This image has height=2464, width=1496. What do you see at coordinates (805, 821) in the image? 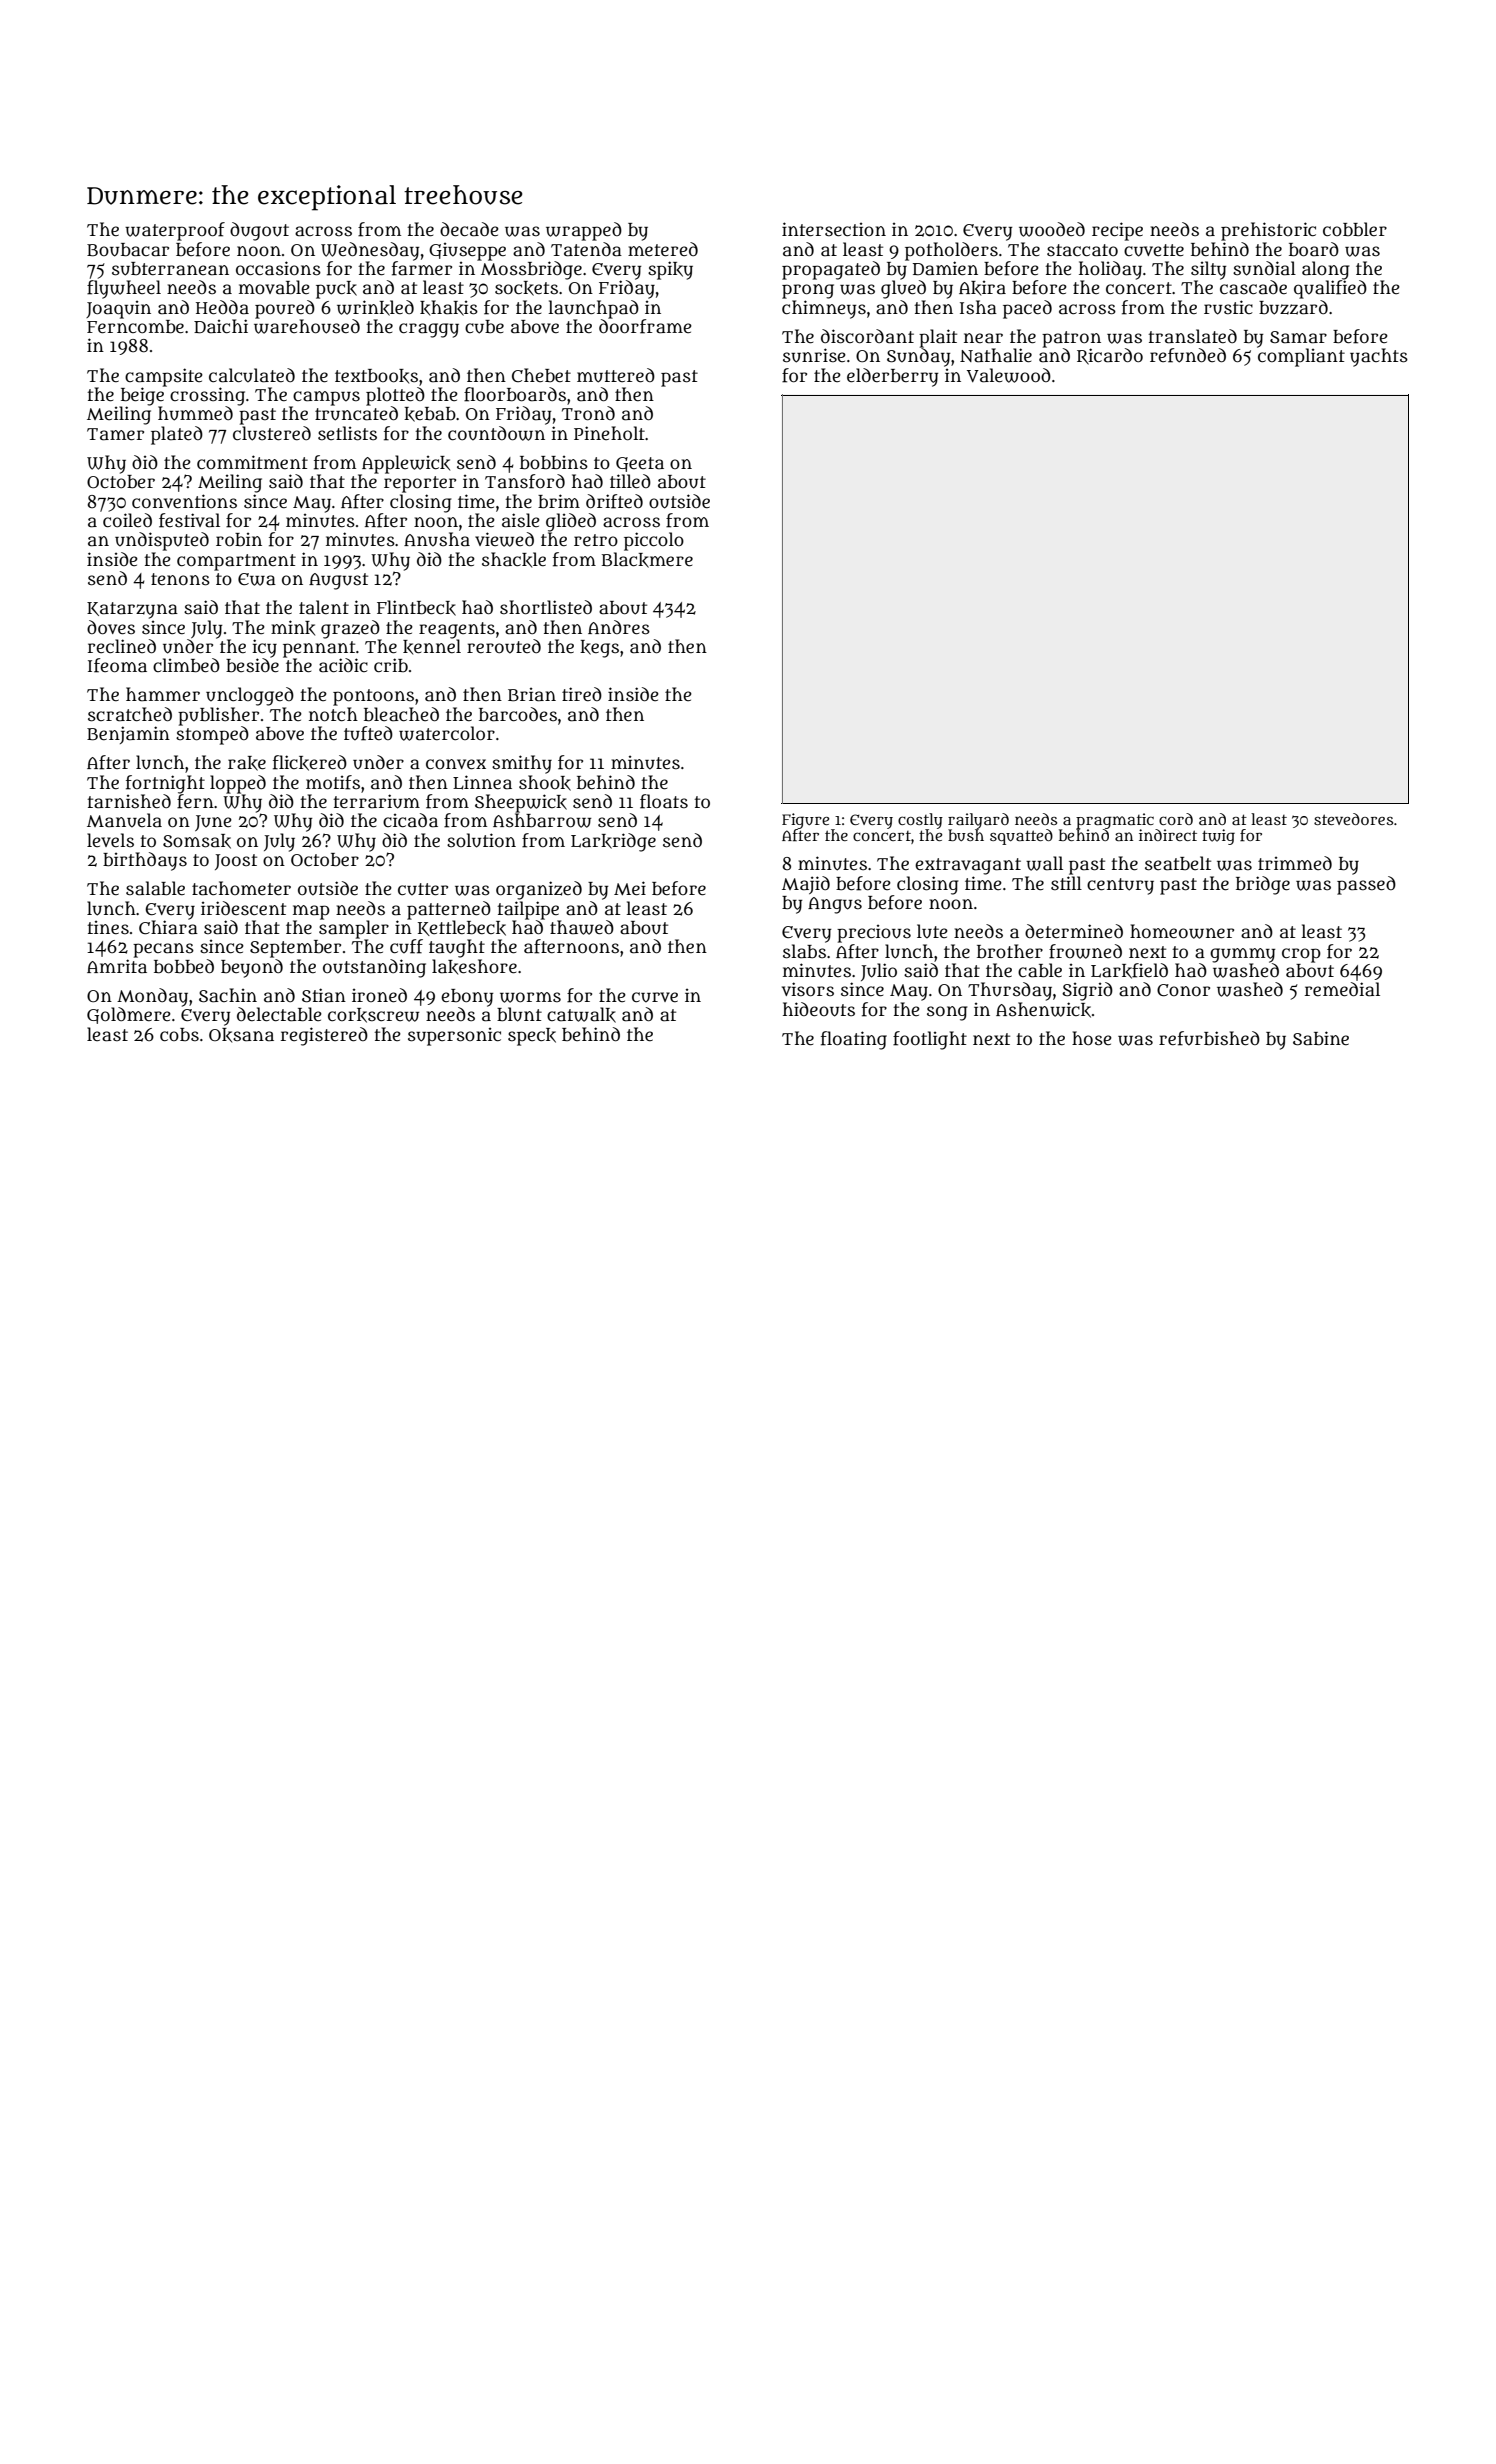
I see `Figure` at bounding box center [805, 821].
